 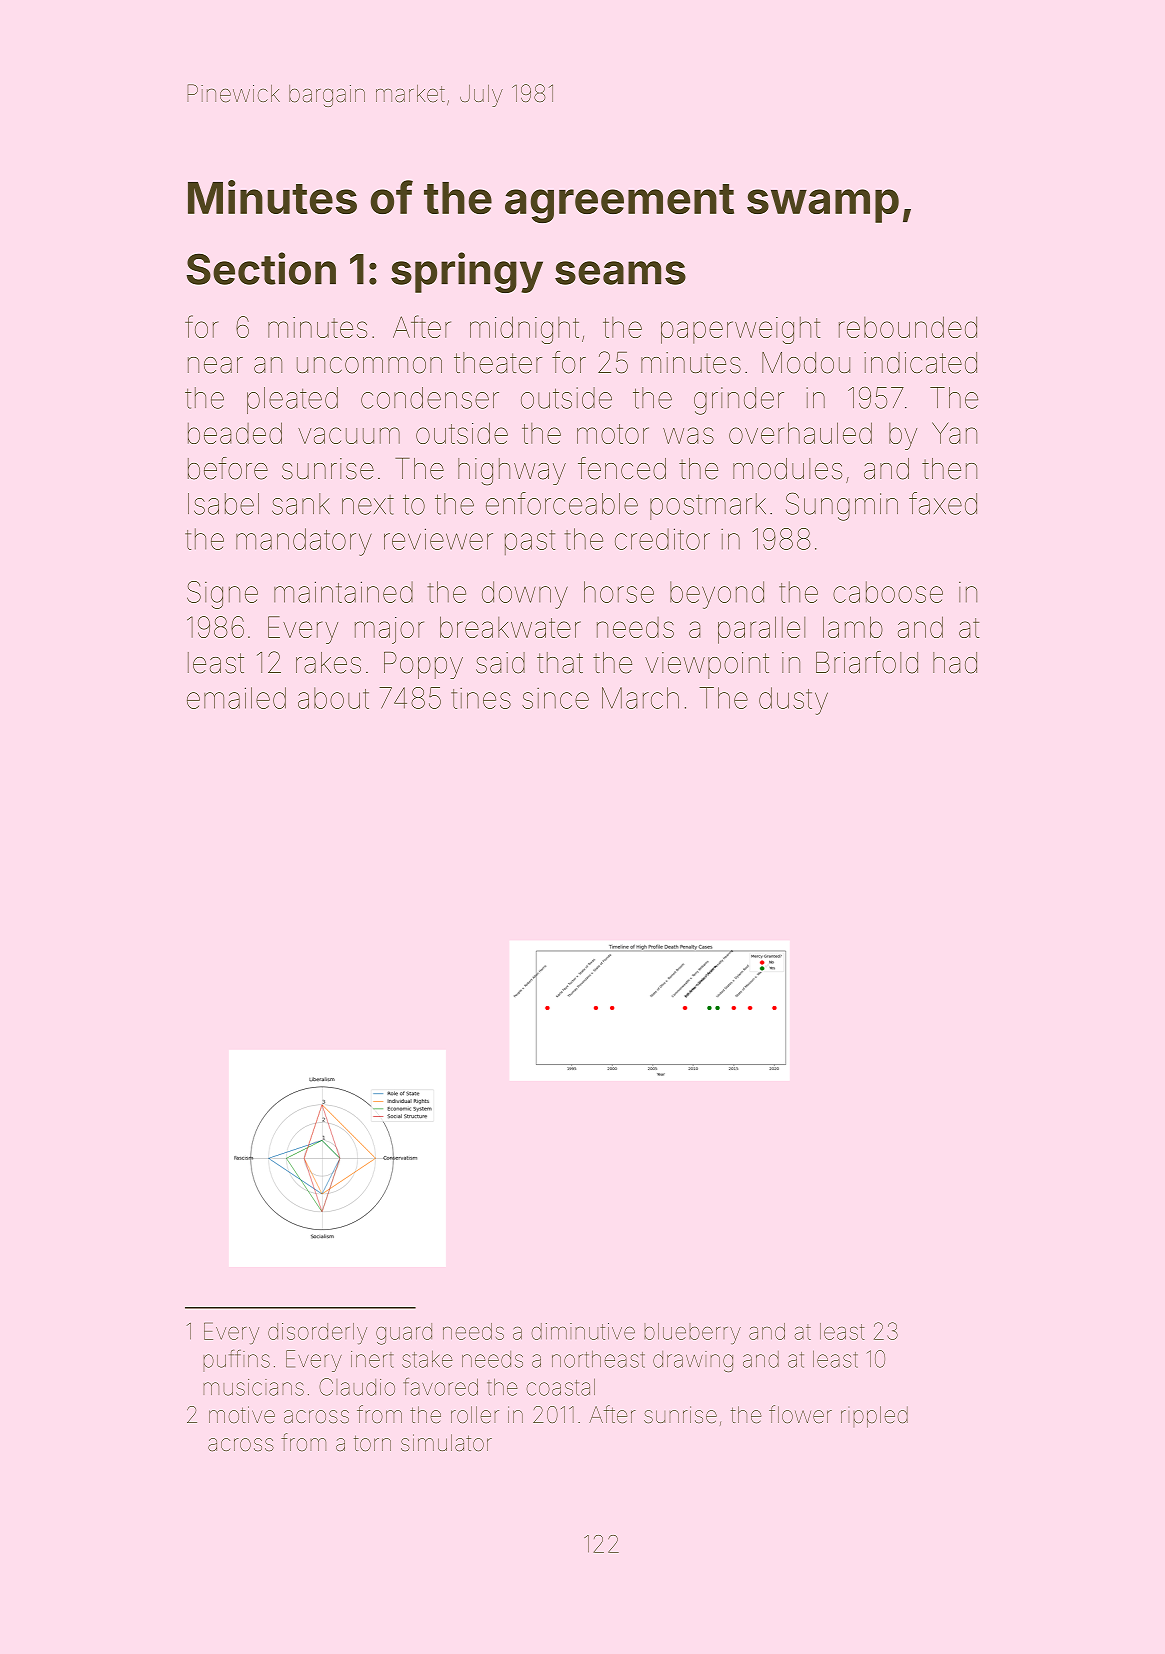 I want to click on emailed, so click(x=236, y=698).
